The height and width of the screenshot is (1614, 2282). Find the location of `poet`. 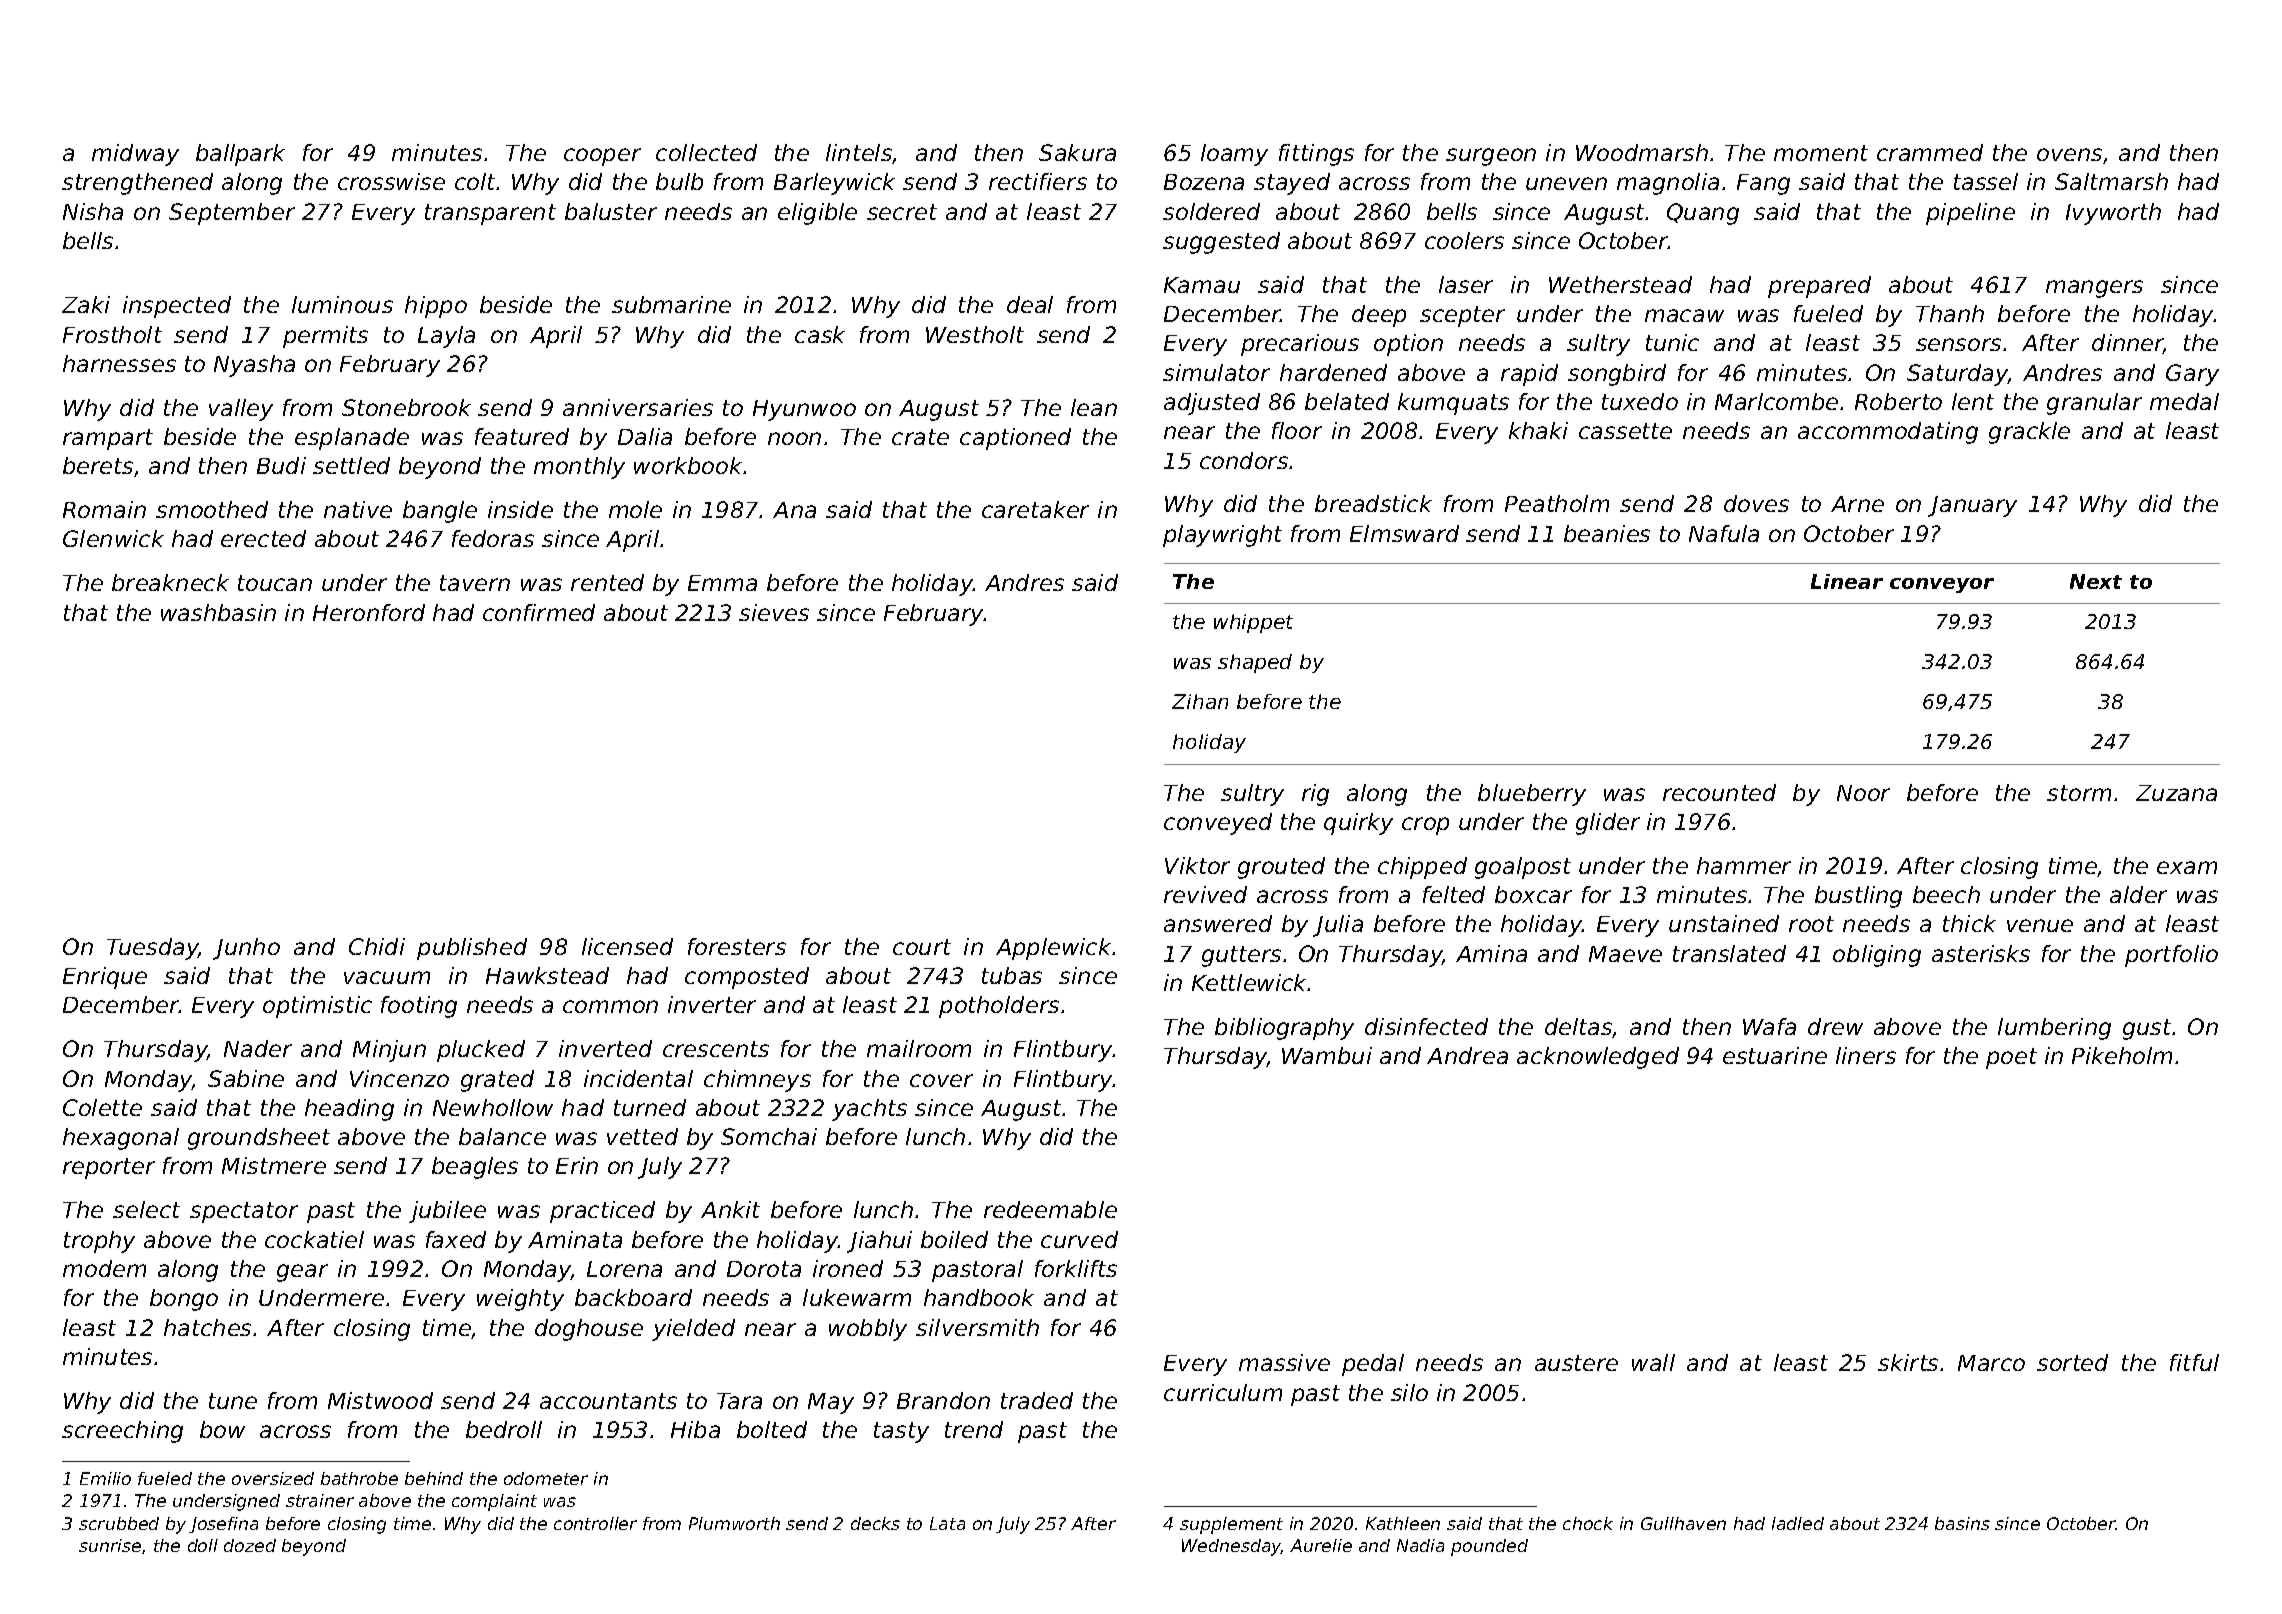

poet is located at coordinates (2011, 1058).
